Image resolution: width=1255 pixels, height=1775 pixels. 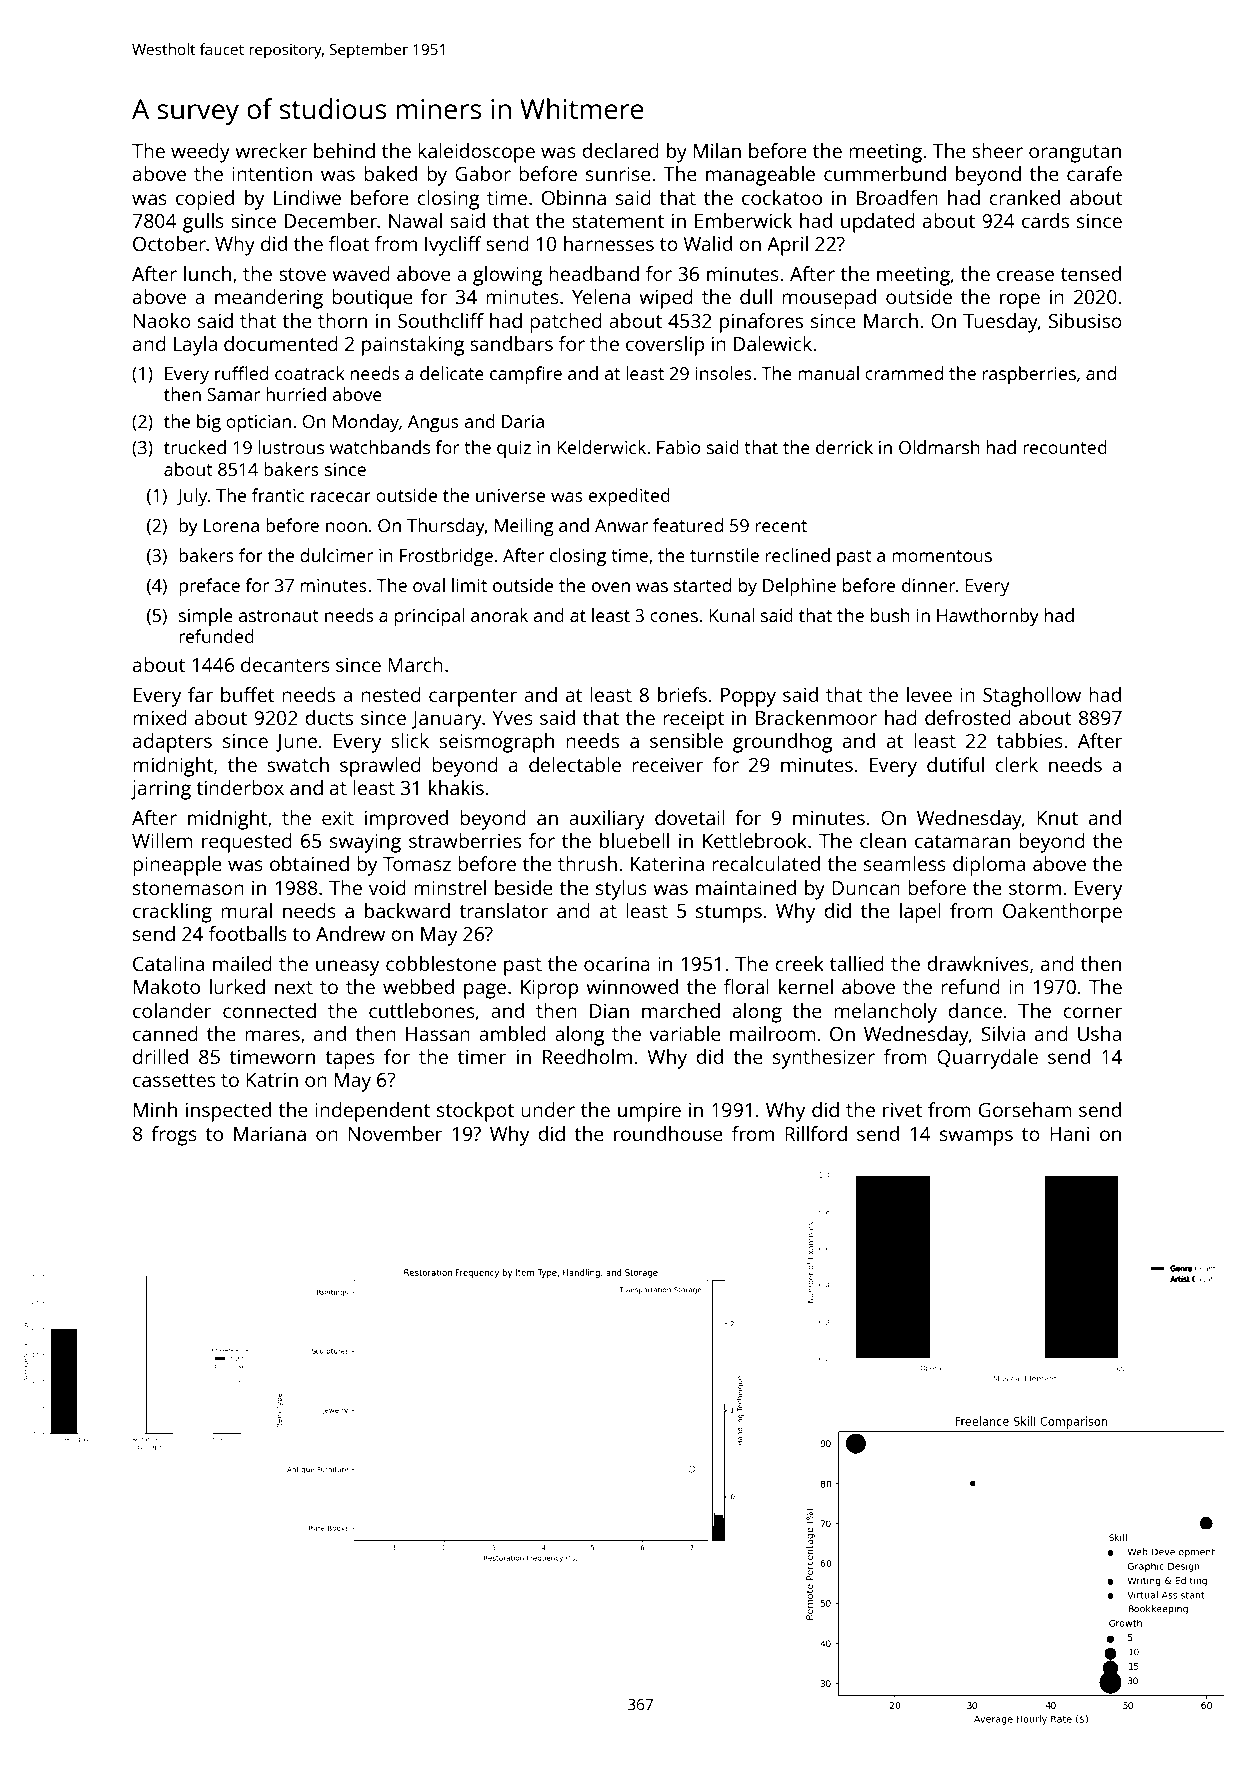 I want to click on drawknives, so click(x=978, y=963).
